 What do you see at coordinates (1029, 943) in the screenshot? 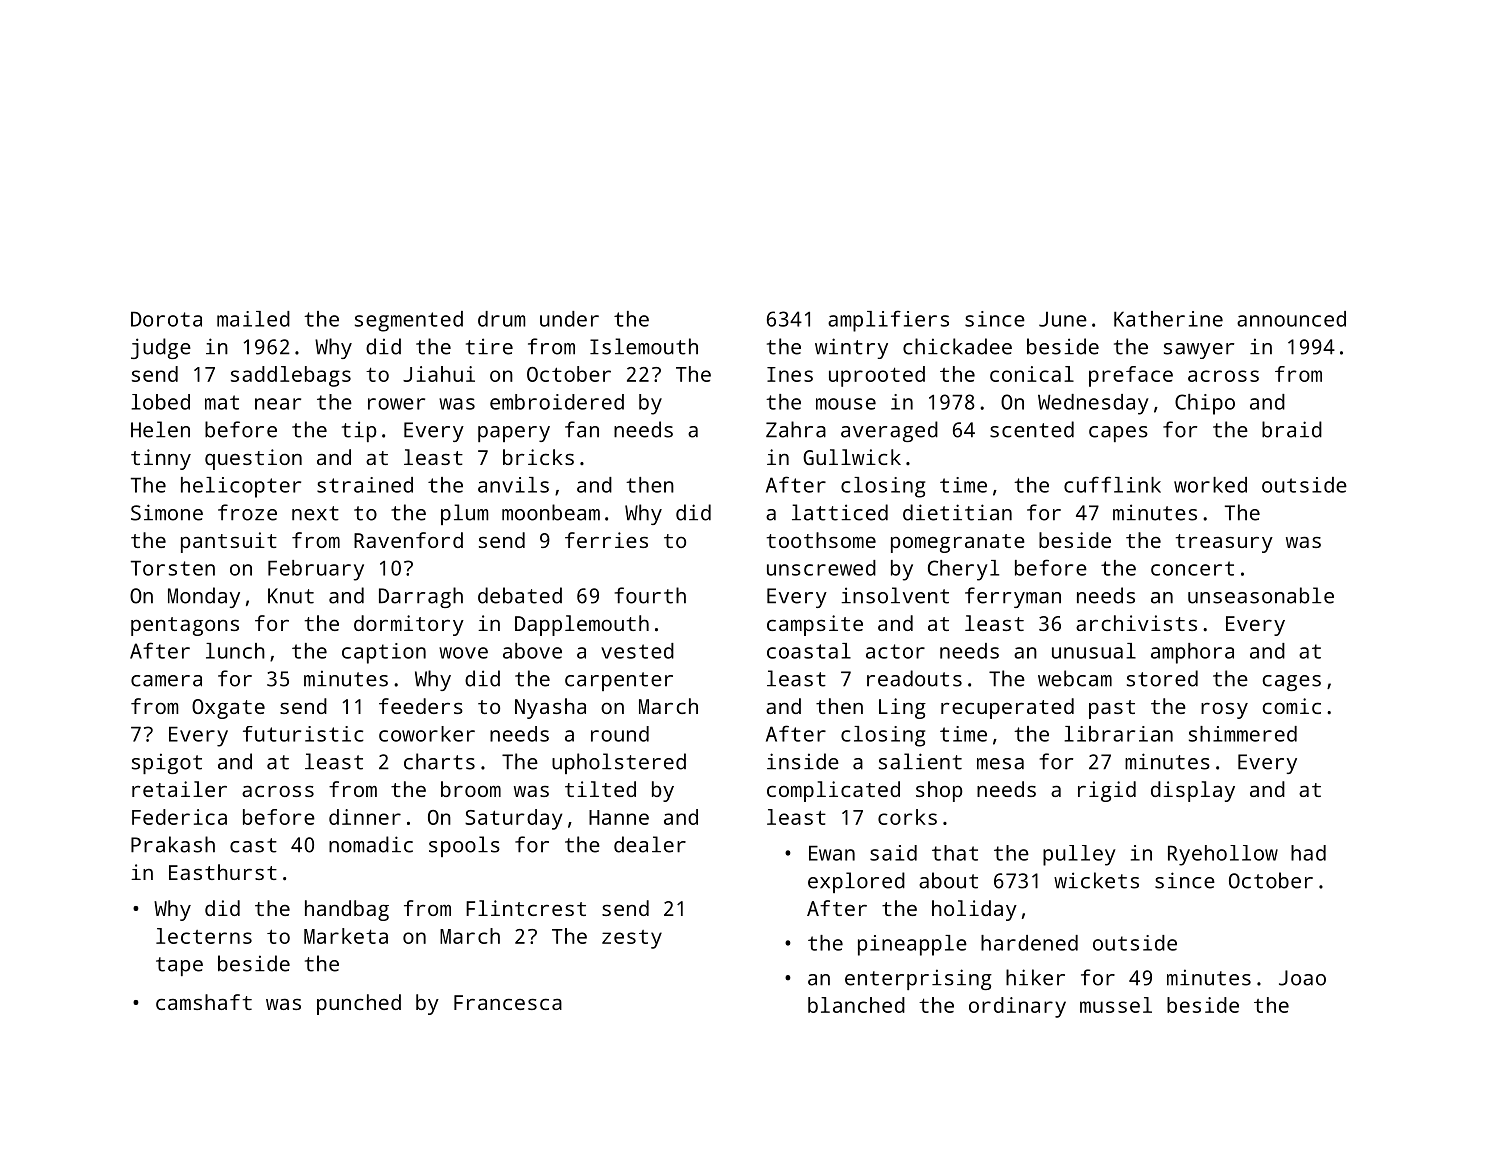
I see `hardened` at bounding box center [1029, 943].
